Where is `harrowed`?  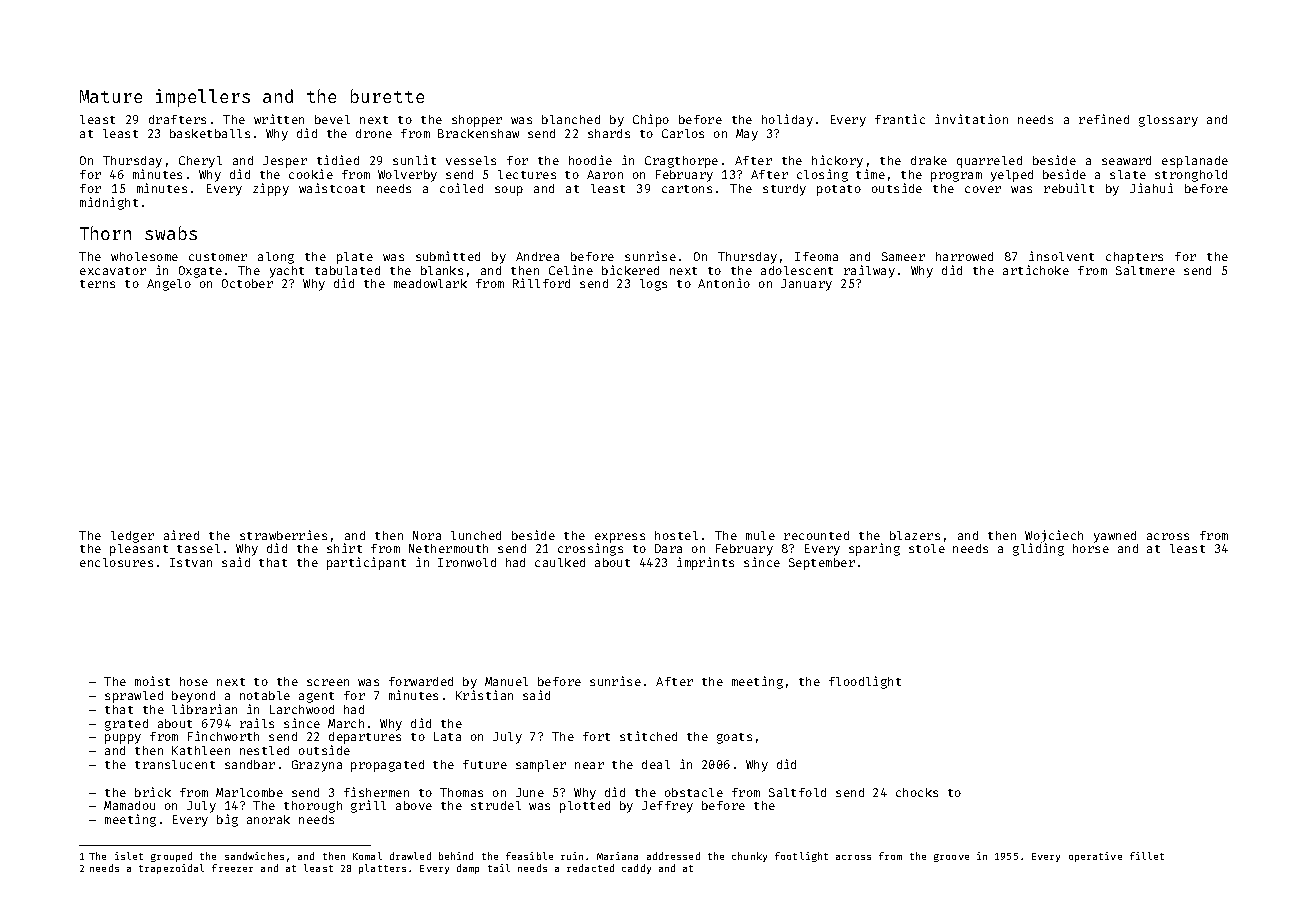
harrowed is located at coordinates (964, 256).
